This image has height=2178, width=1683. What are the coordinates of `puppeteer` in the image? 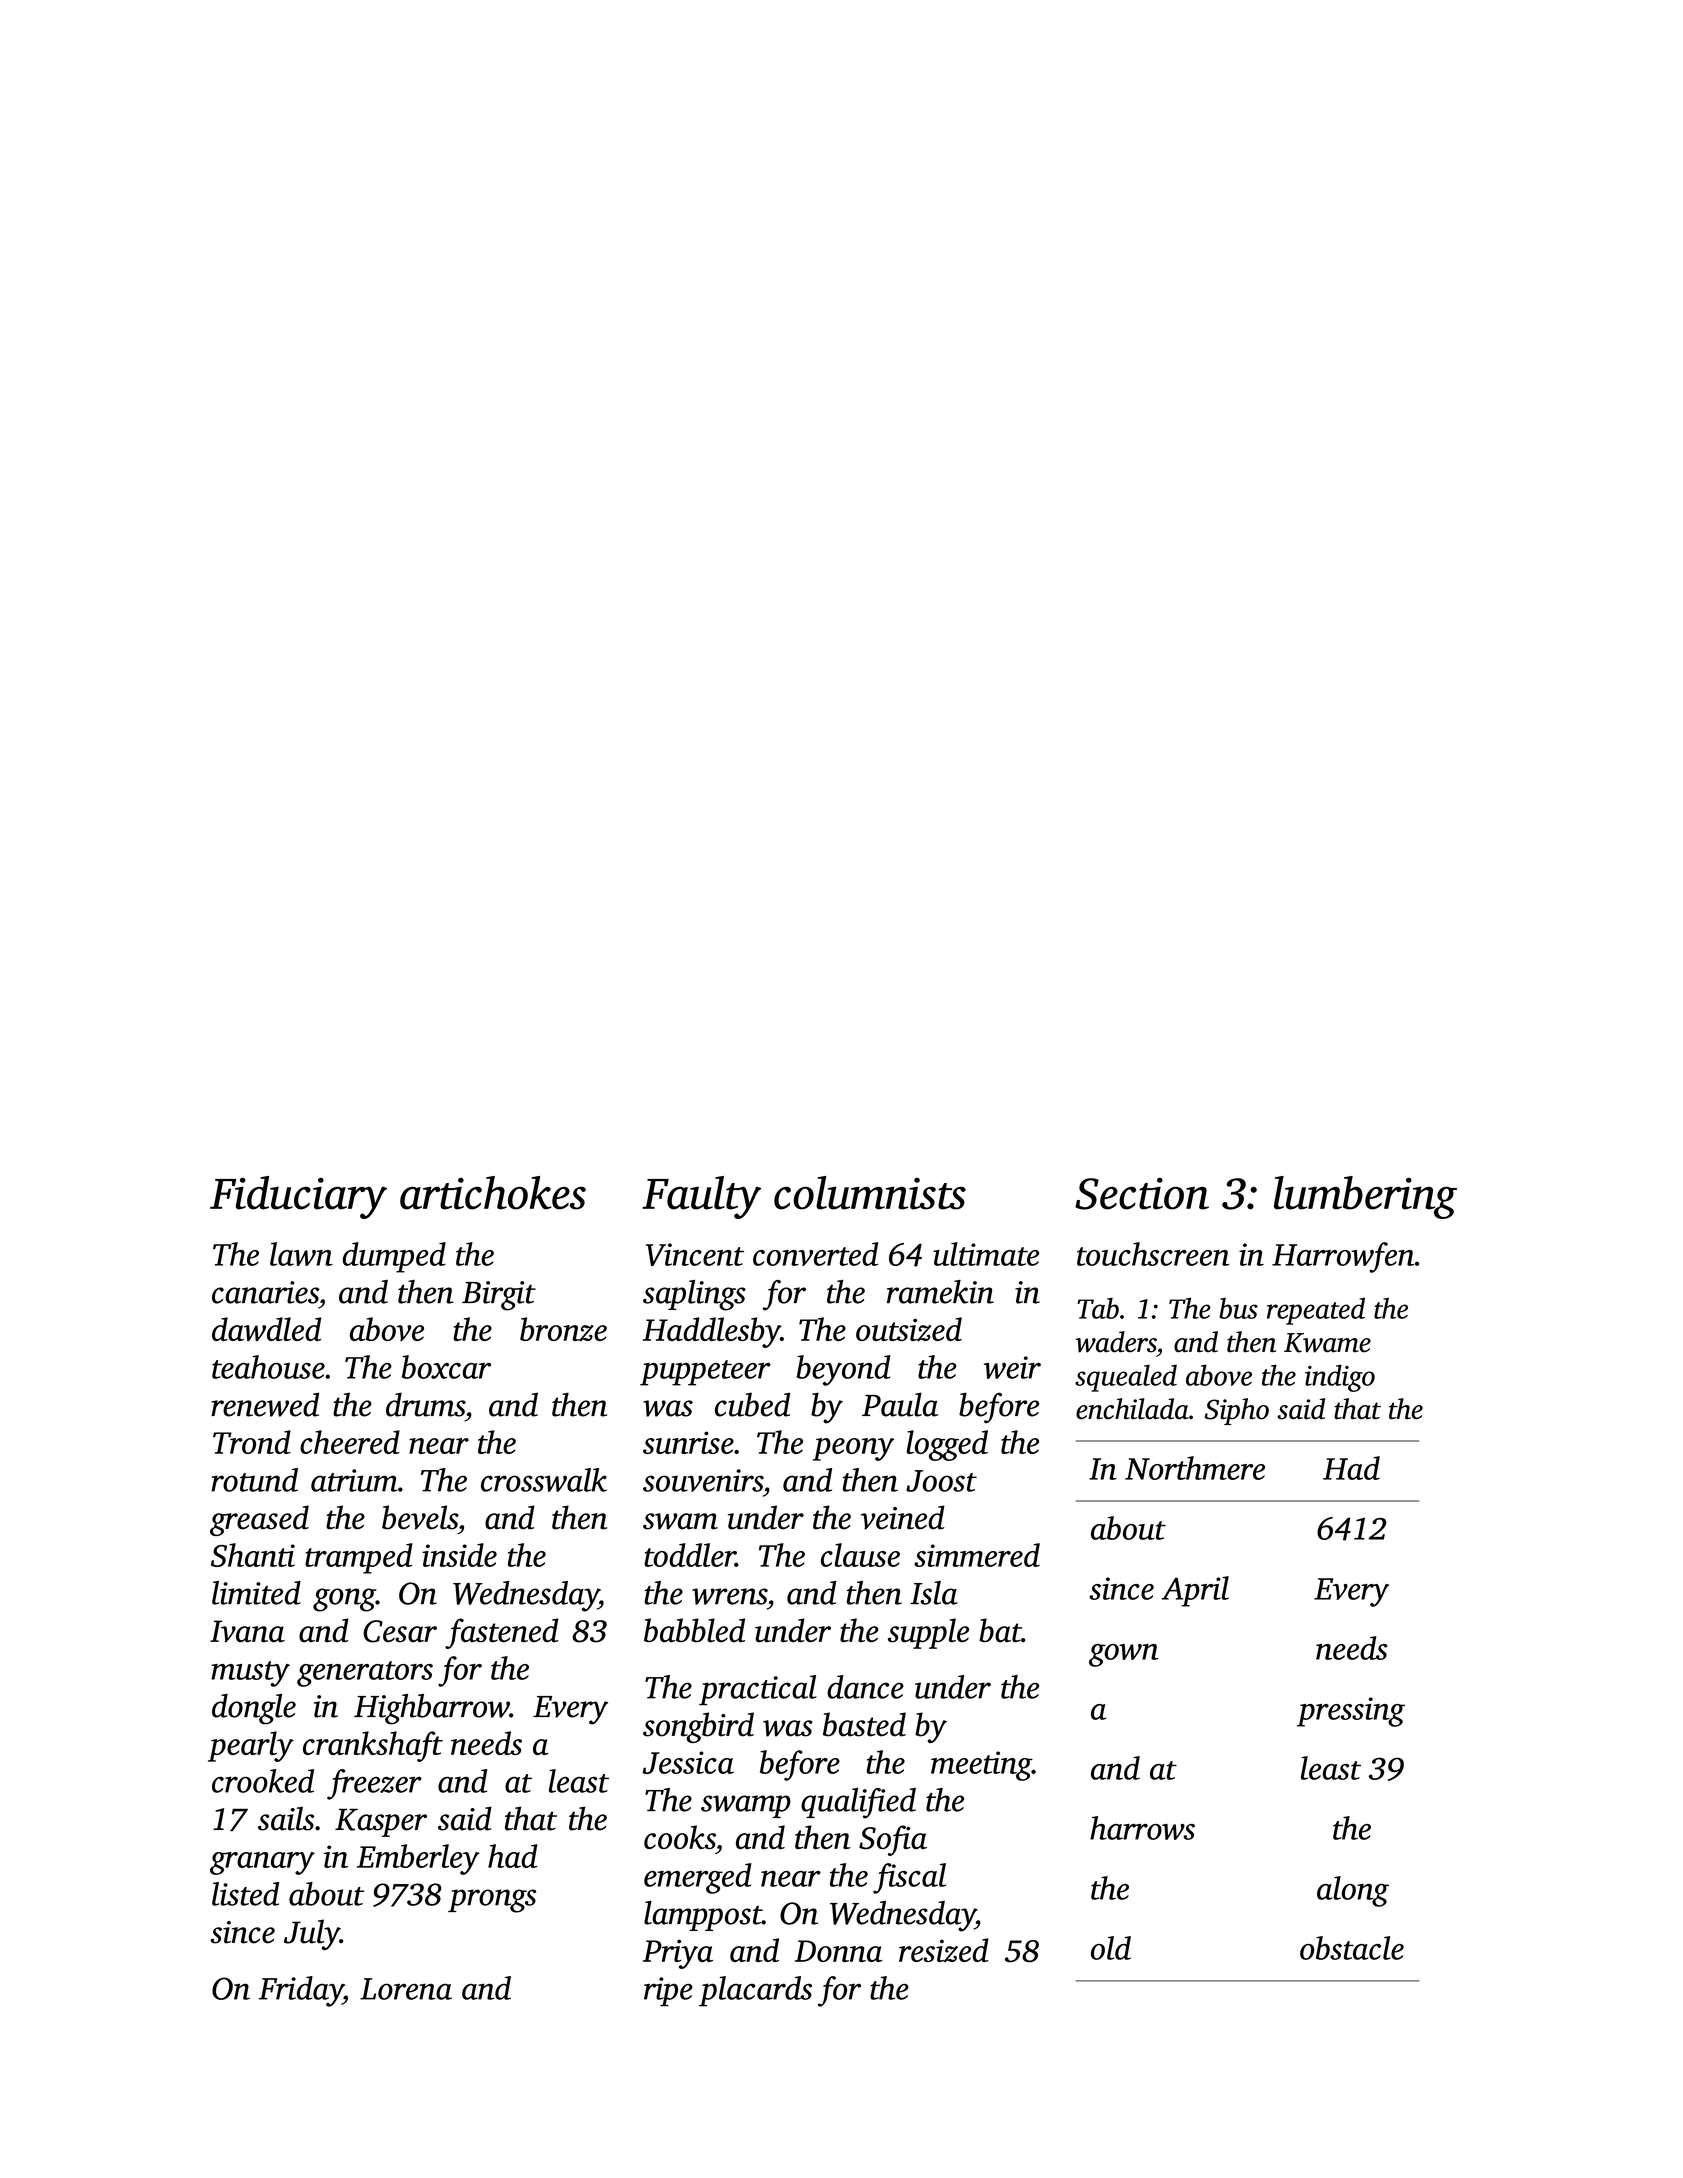 It's located at (705, 1373).
